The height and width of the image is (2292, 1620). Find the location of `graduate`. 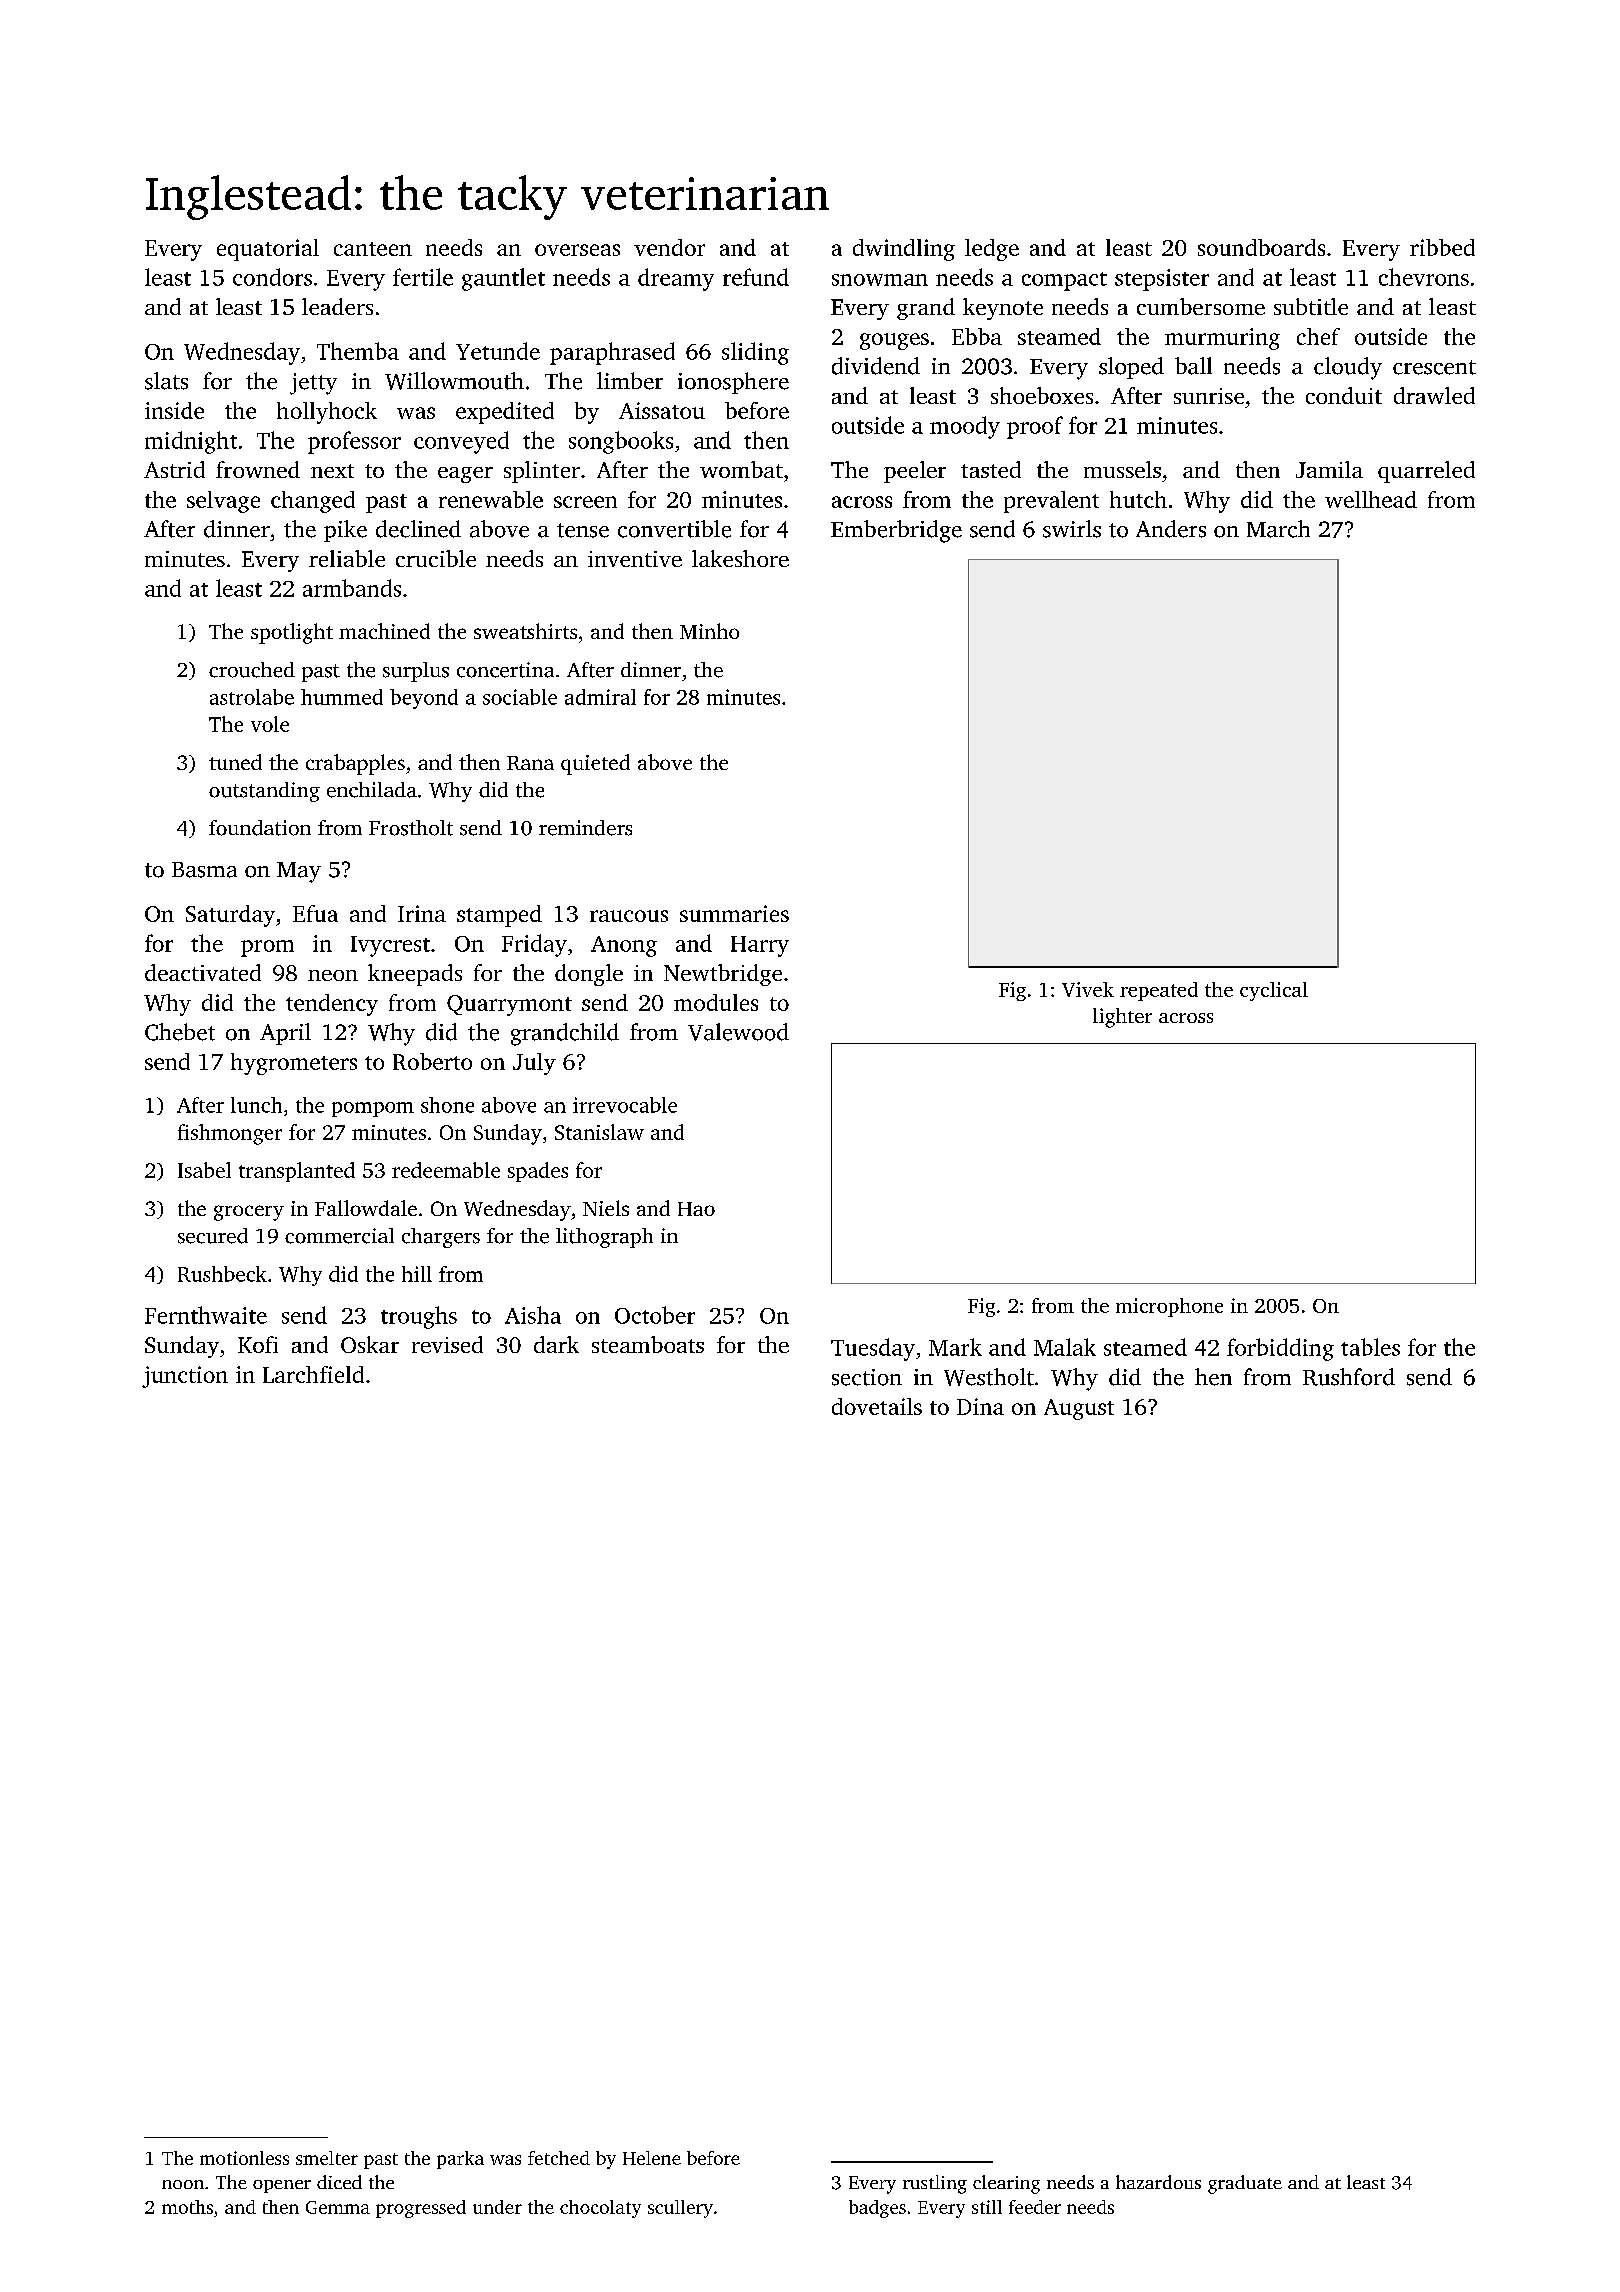

graduate is located at coordinates (1245, 2184).
